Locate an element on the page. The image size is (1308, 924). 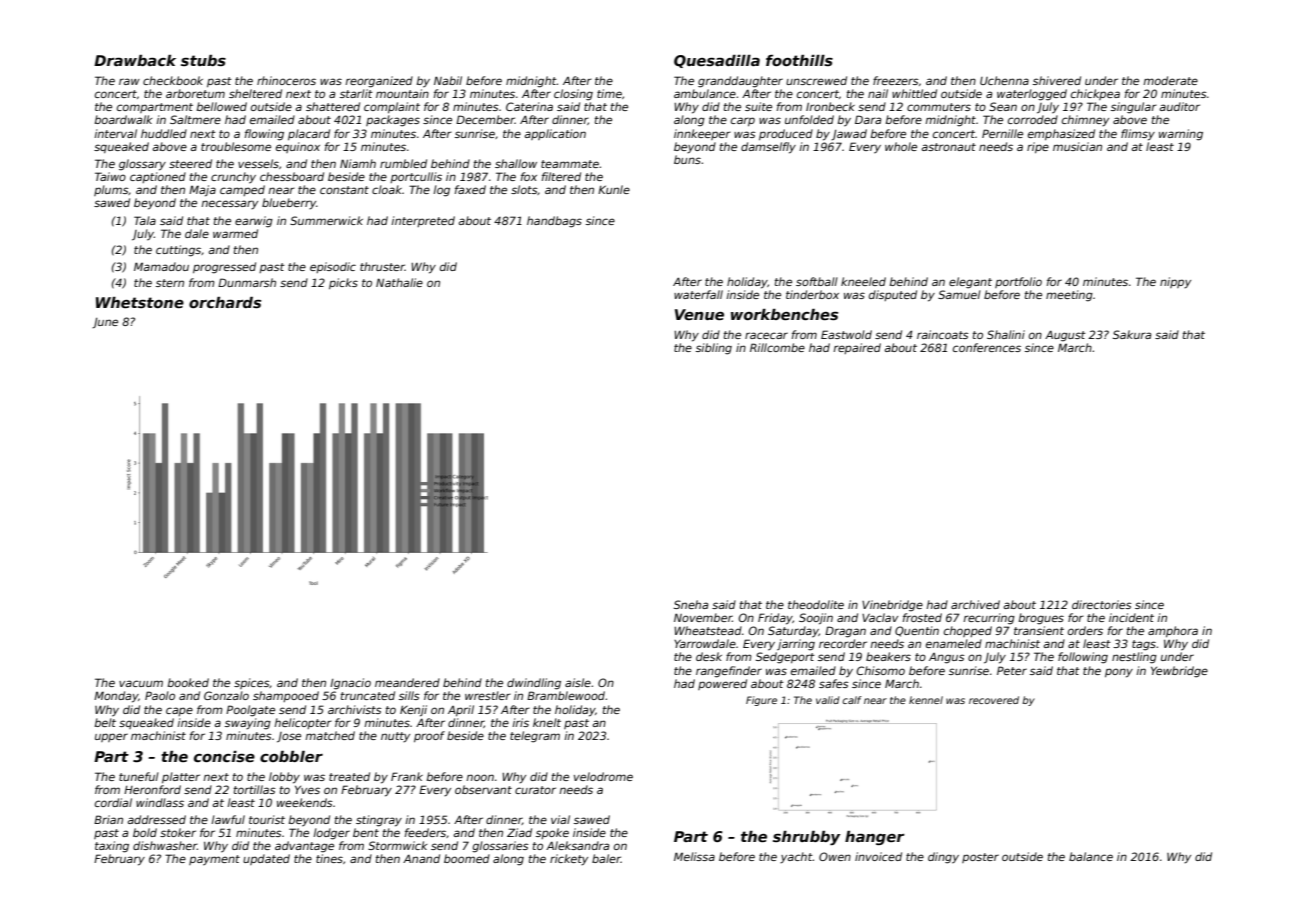
recovered is located at coordinates (994, 700).
